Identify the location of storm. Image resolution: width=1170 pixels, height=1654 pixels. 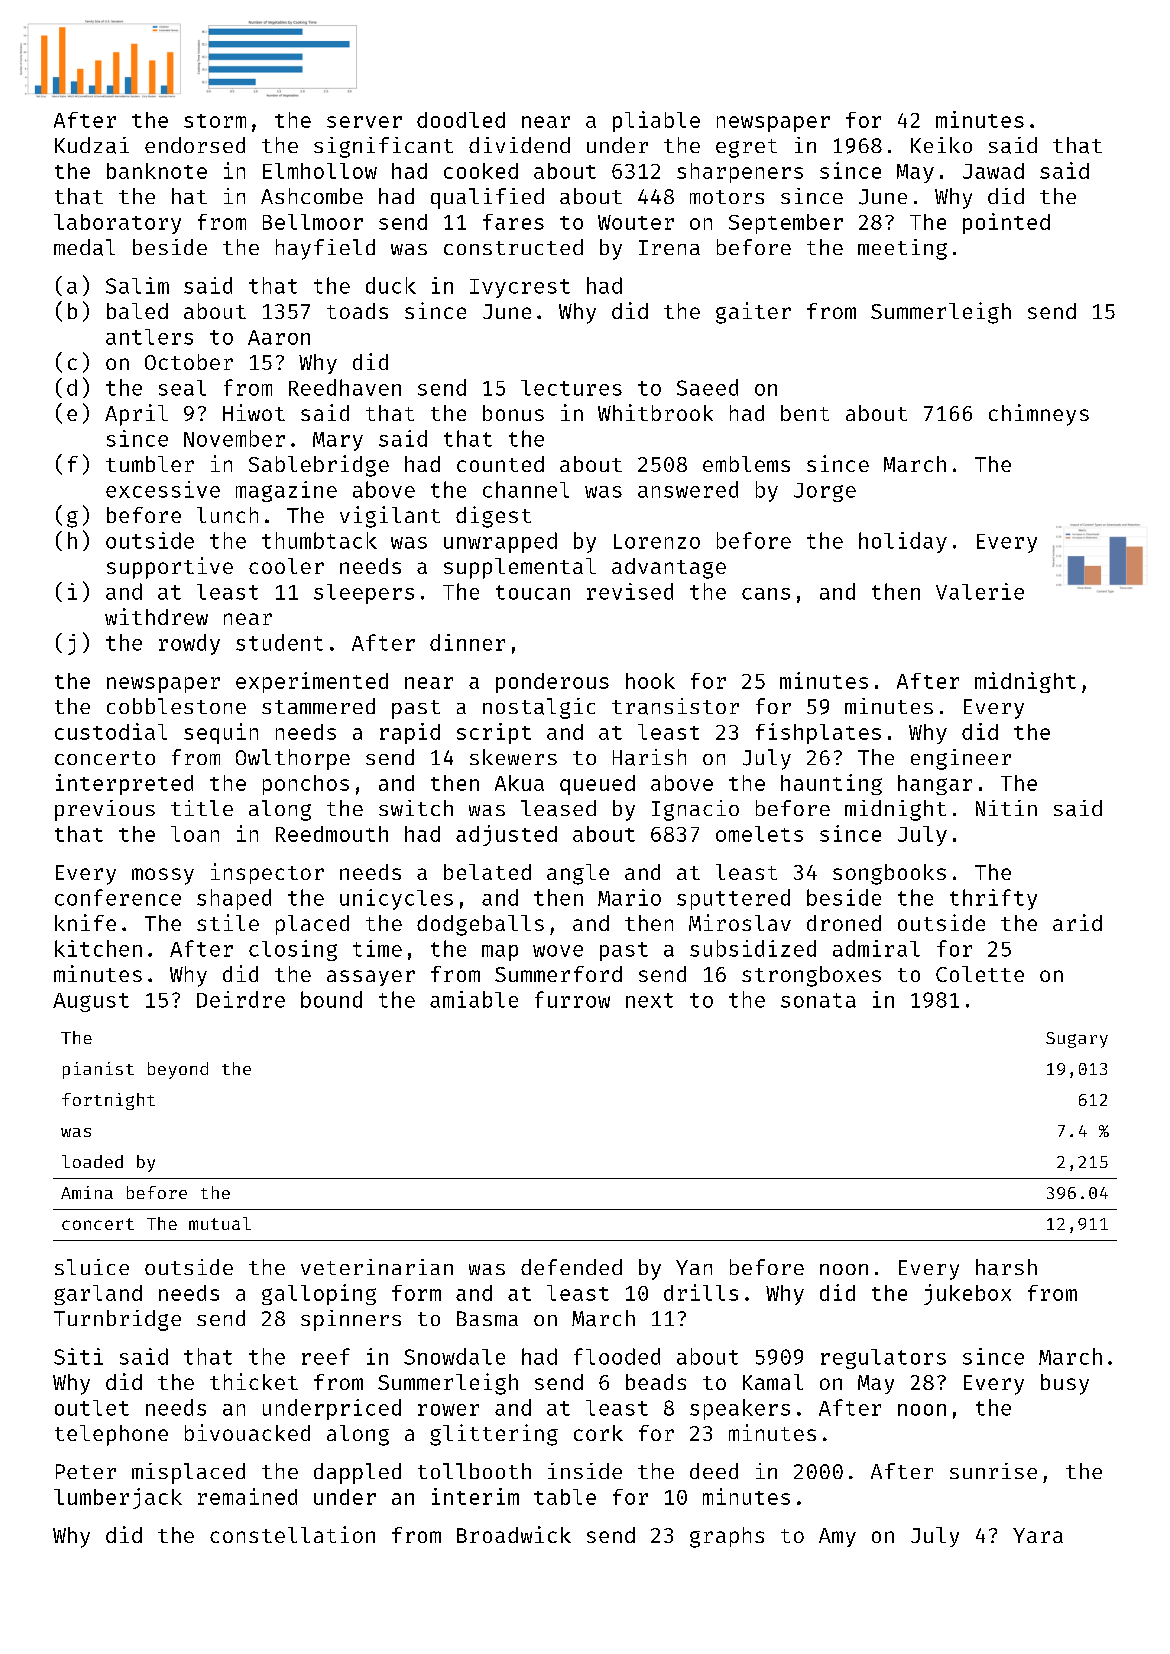
(215, 121).
